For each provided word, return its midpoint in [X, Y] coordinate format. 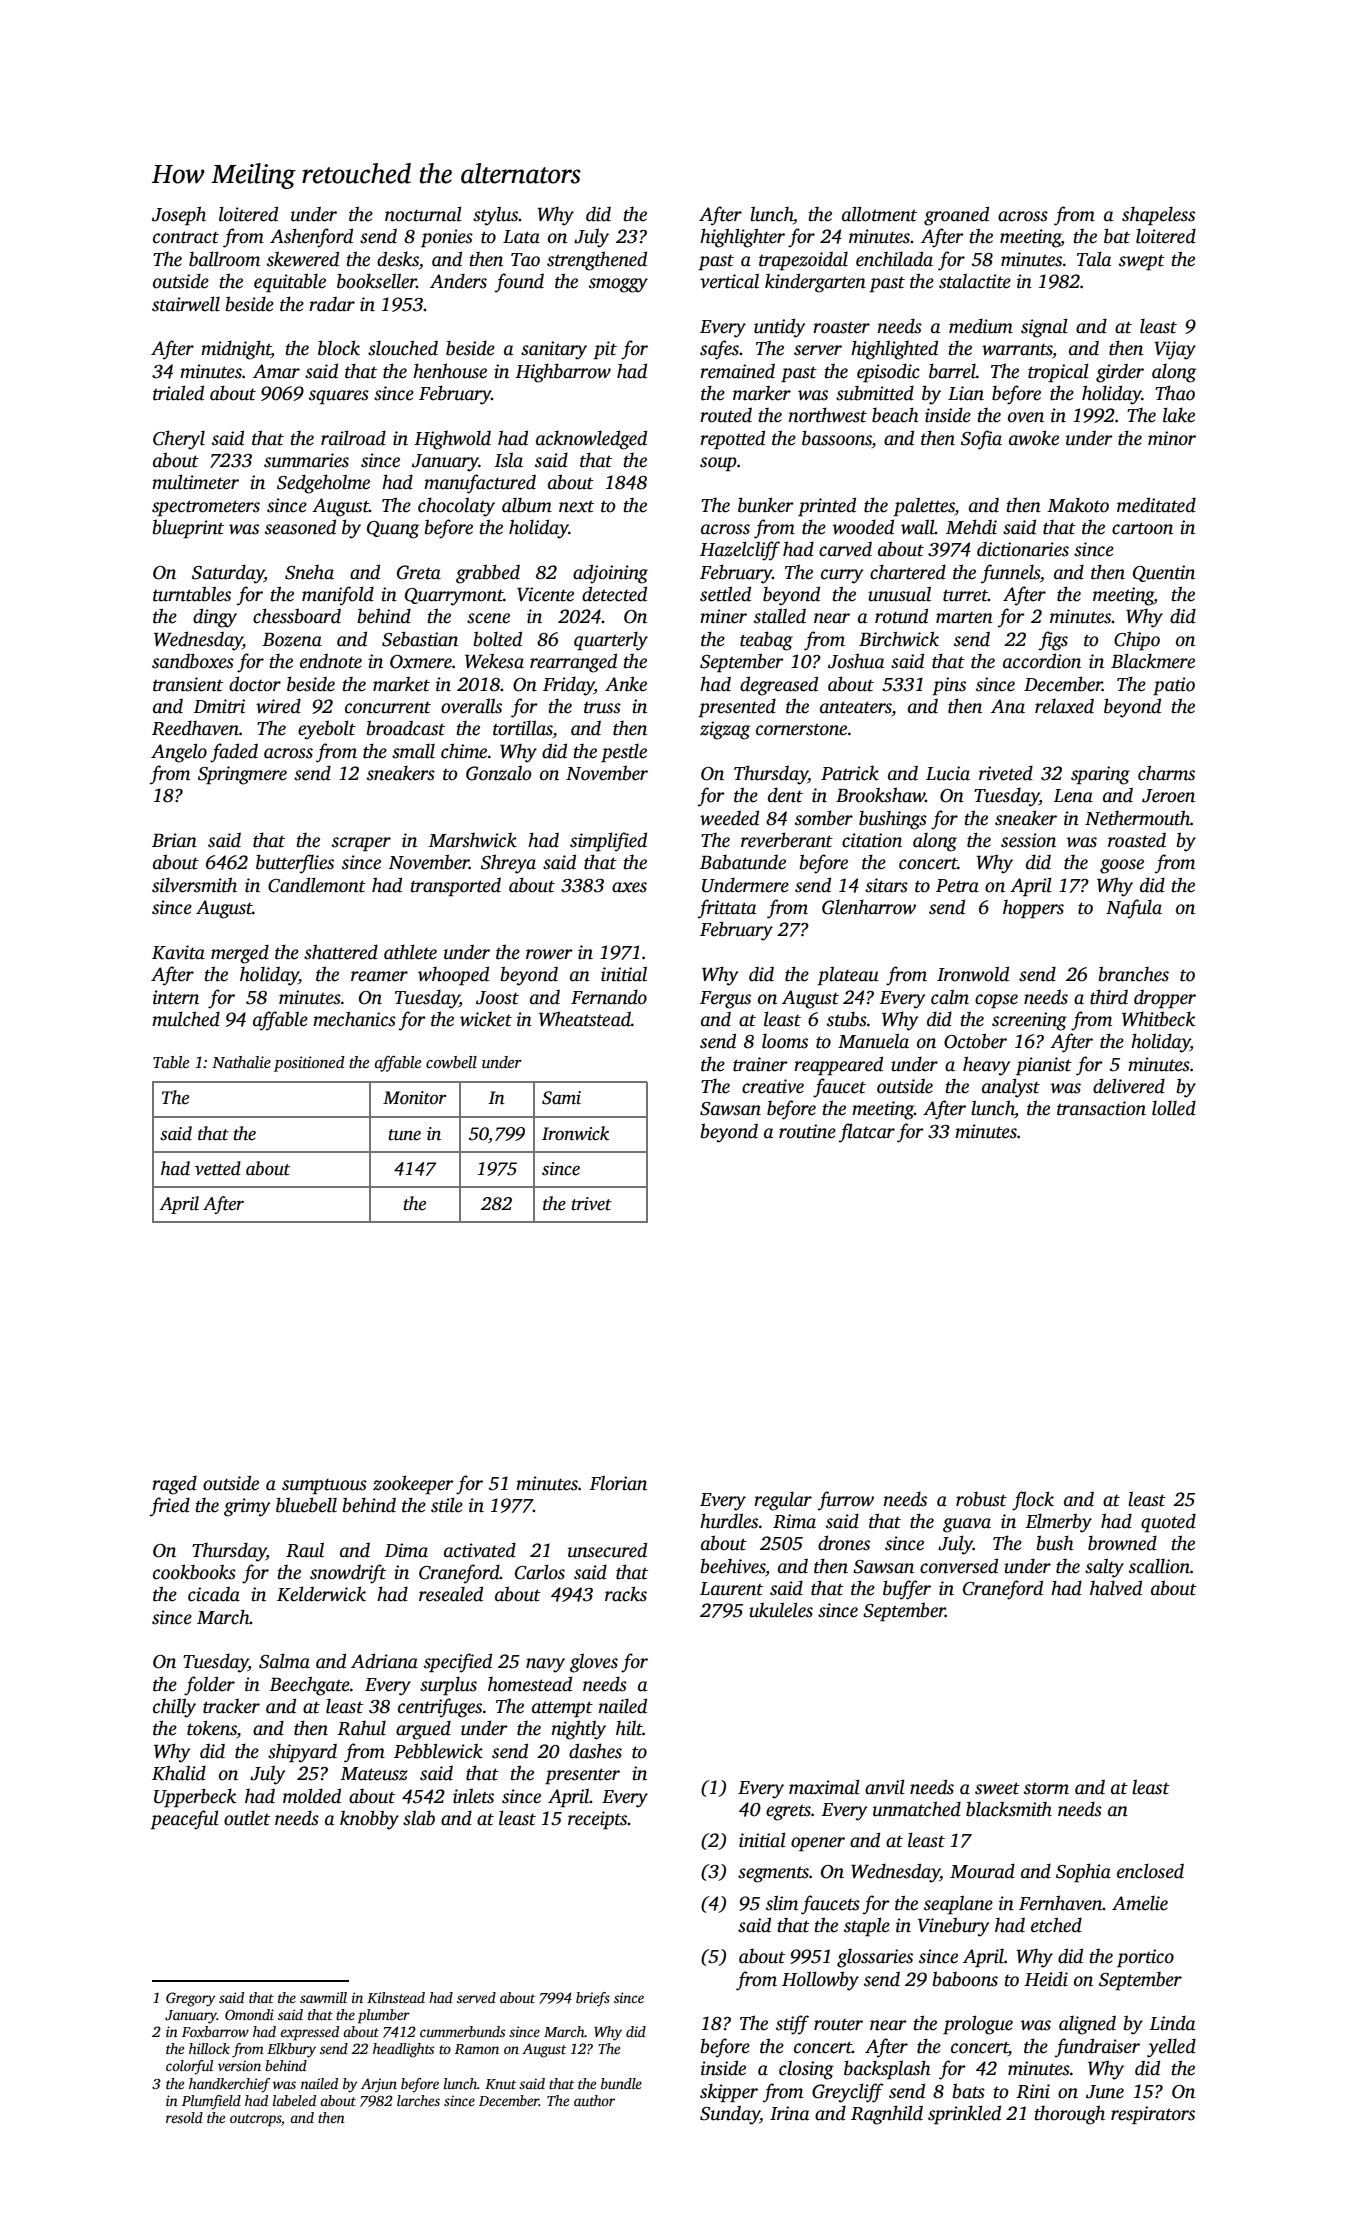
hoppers [1033, 909]
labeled [294, 2100]
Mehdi [971, 527]
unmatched [917, 1809]
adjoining [610, 574]
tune [404, 1135]
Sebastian [420, 639]
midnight [236, 350]
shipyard [302, 1753]
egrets [788, 1813]
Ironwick [575, 1133]
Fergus [725, 1000]
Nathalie [241, 1062]
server [818, 350]
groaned [956, 216]
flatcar [867, 1133]
